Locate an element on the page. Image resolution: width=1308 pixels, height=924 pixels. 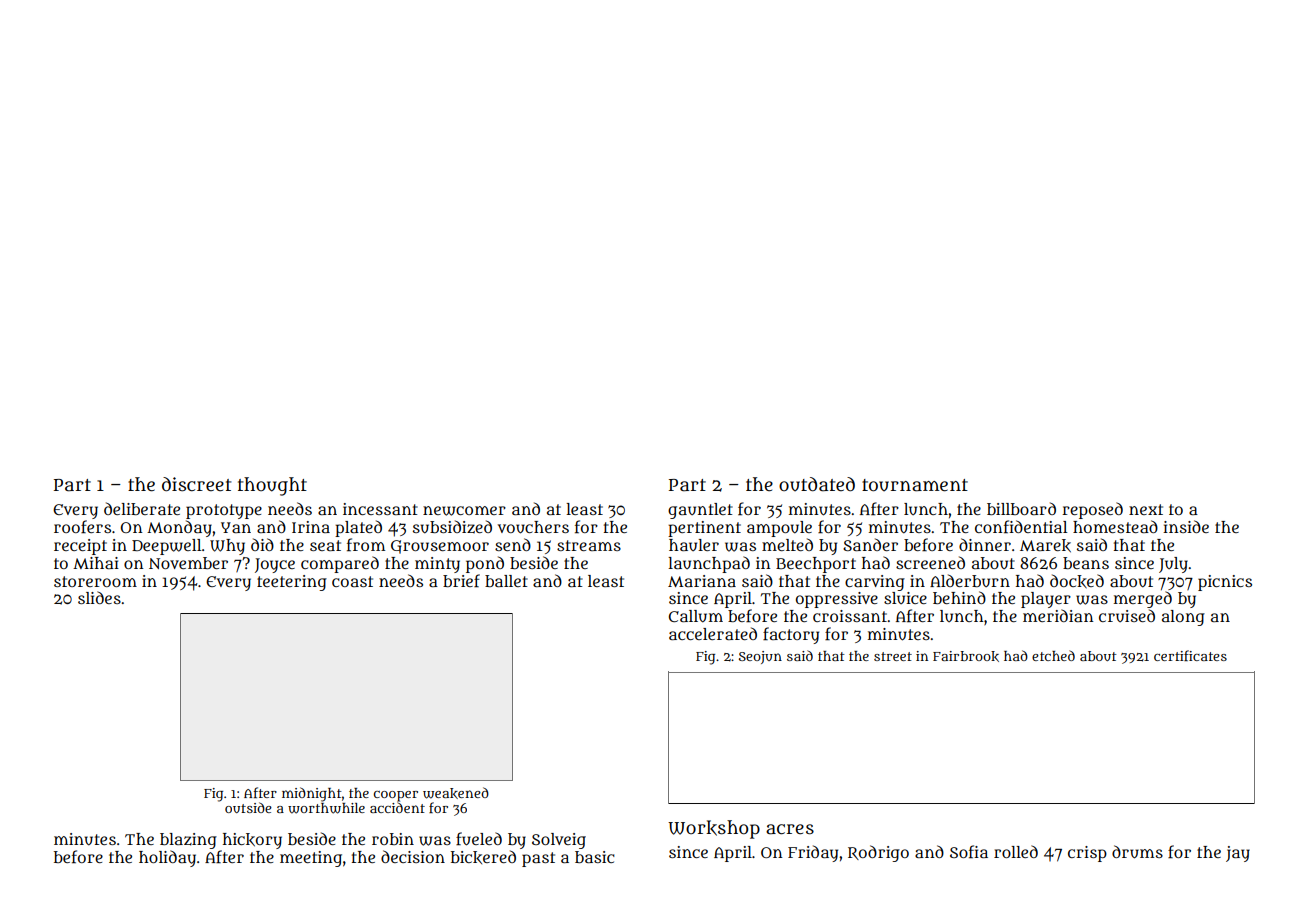
accelerated is located at coordinates (713, 633).
